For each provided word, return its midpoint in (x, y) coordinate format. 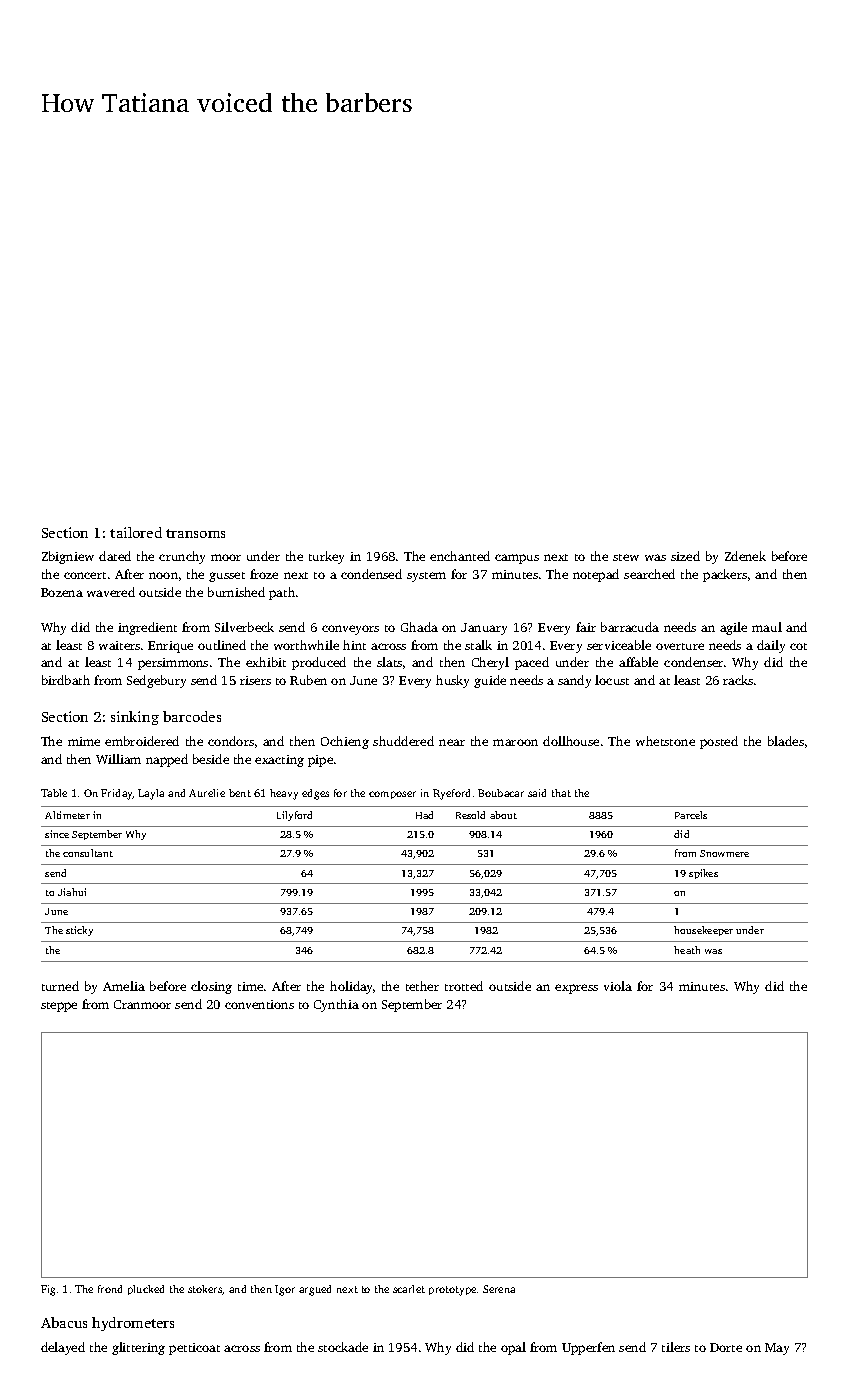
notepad (596, 575)
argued (315, 1290)
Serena (499, 1289)
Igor (285, 1290)
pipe (320, 761)
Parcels (691, 815)
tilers (676, 1347)
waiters (119, 645)
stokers (205, 1290)
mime (84, 741)
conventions (259, 1004)
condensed (371, 574)
